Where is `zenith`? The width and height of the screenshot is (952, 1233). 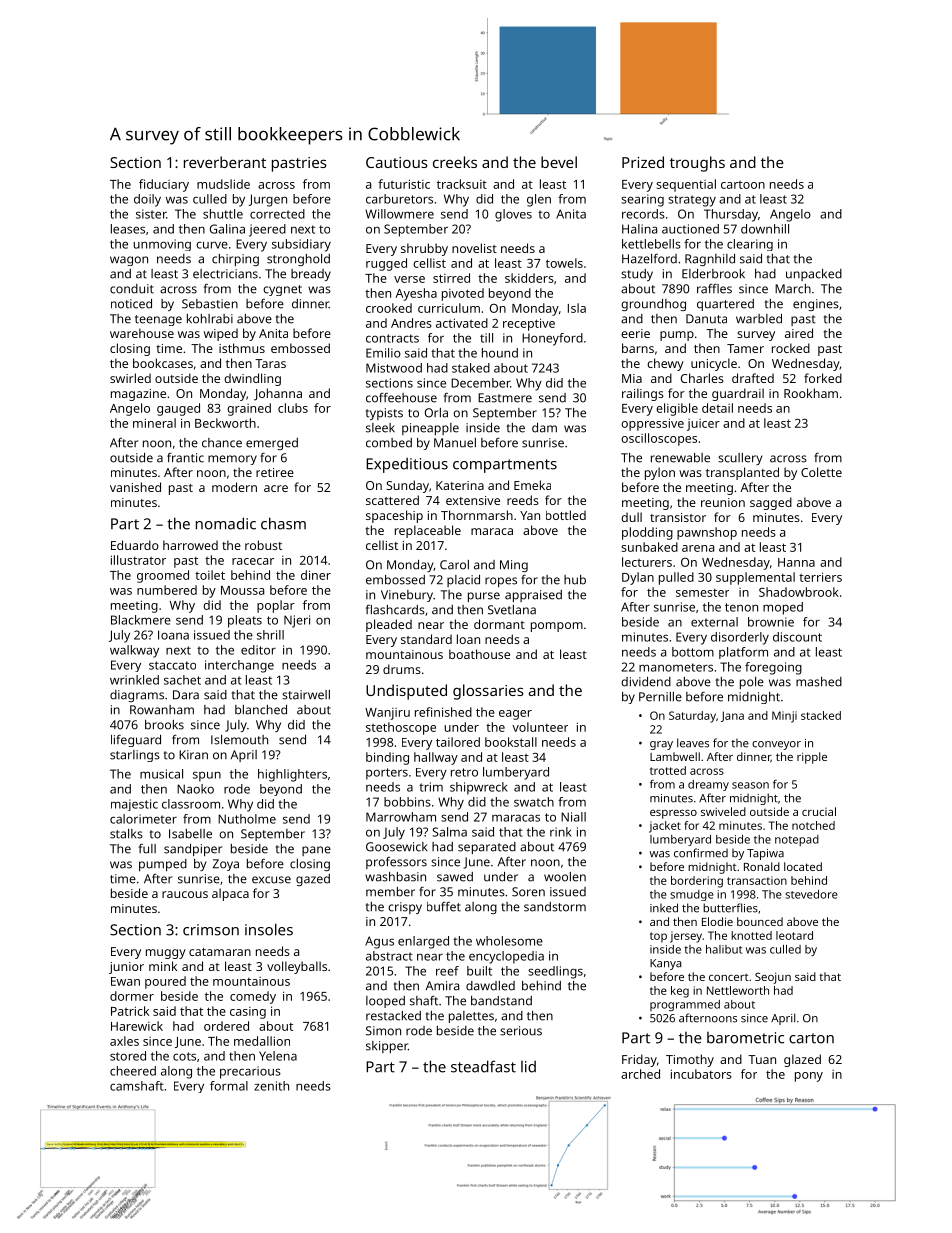
zenith is located at coordinates (271, 1086).
